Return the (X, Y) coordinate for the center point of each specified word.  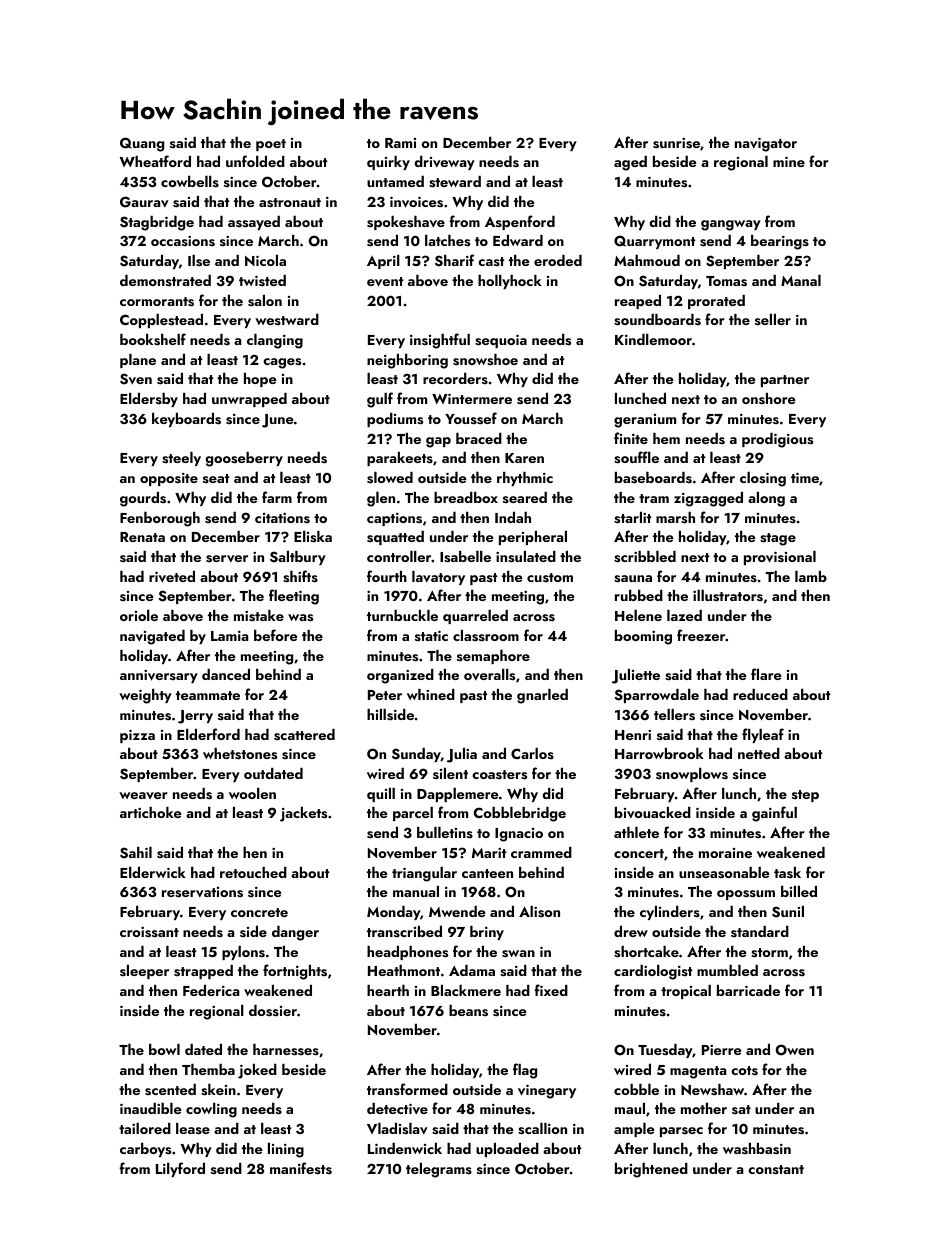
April (383, 262)
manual (416, 891)
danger (295, 933)
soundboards (657, 320)
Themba (208, 1069)
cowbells (190, 181)
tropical (686, 992)
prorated (716, 302)
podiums (395, 420)
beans (468, 1011)
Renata (142, 537)
